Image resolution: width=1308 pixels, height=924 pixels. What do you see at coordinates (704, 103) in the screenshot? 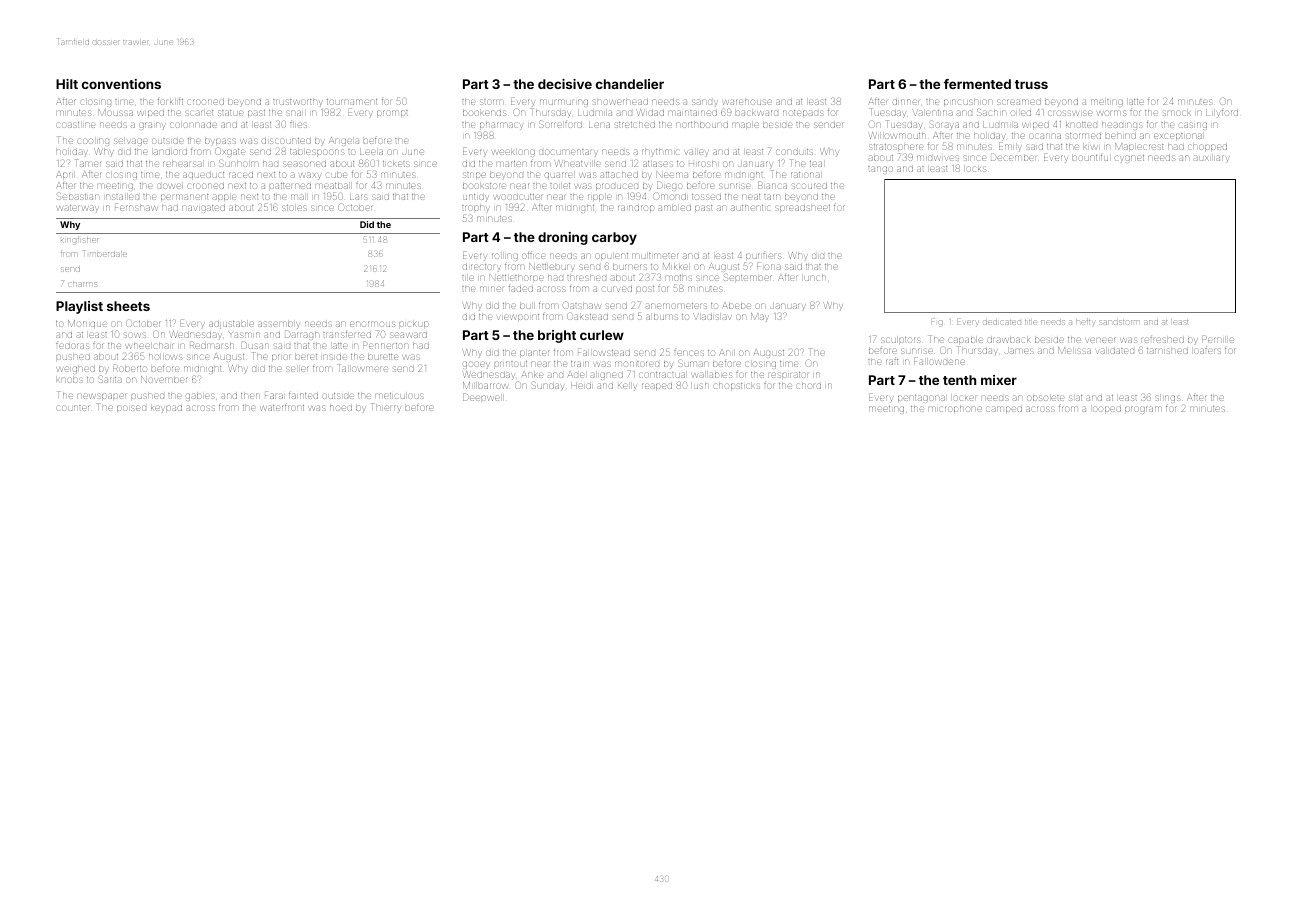
I see `sandy` at bounding box center [704, 103].
